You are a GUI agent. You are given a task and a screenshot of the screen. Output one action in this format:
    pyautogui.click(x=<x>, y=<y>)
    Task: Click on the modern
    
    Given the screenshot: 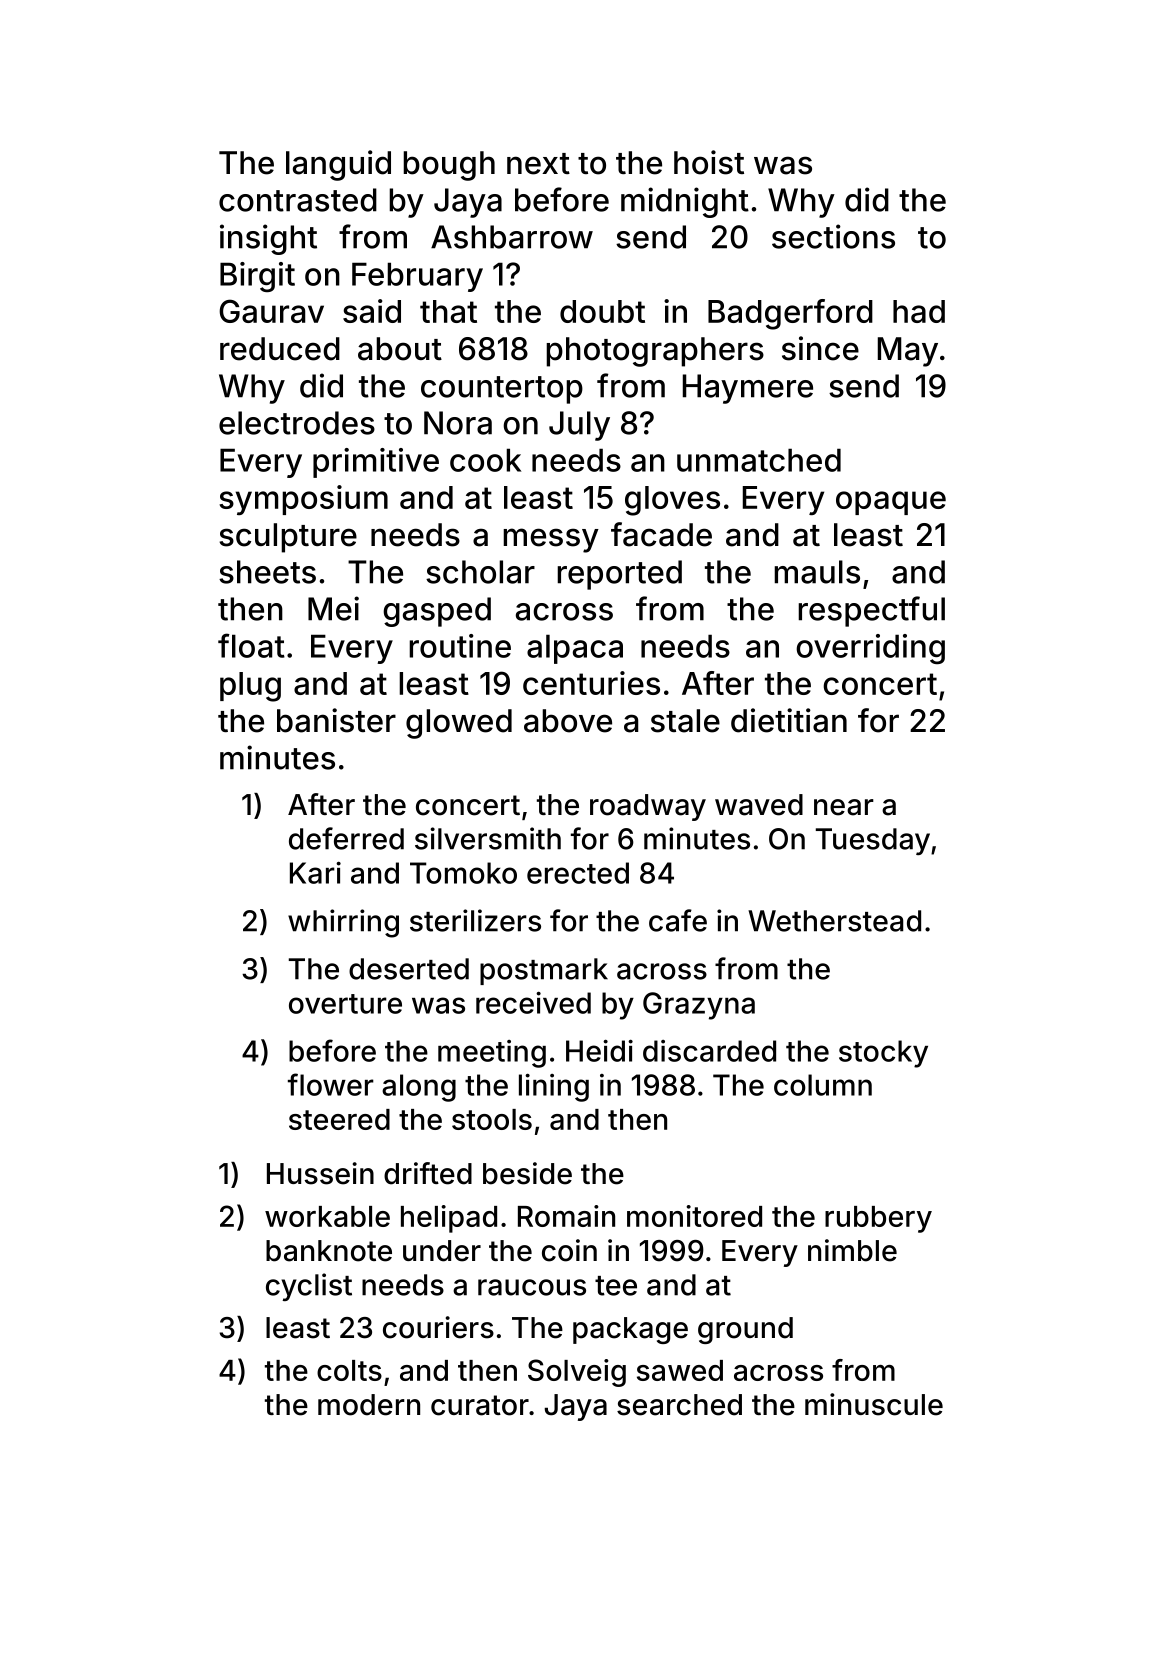 What is the action you would take?
    pyautogui.click(x=369, y=1405)
